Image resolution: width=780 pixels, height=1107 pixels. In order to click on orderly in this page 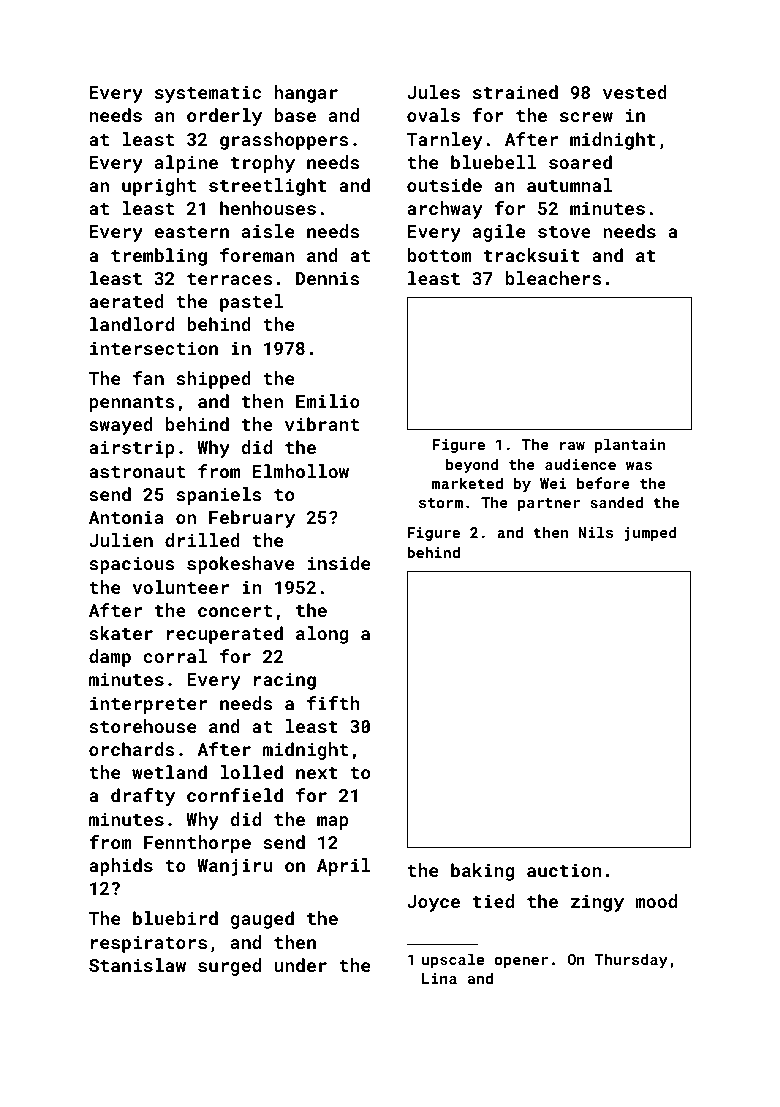, I will do `click(224, 117)`.
